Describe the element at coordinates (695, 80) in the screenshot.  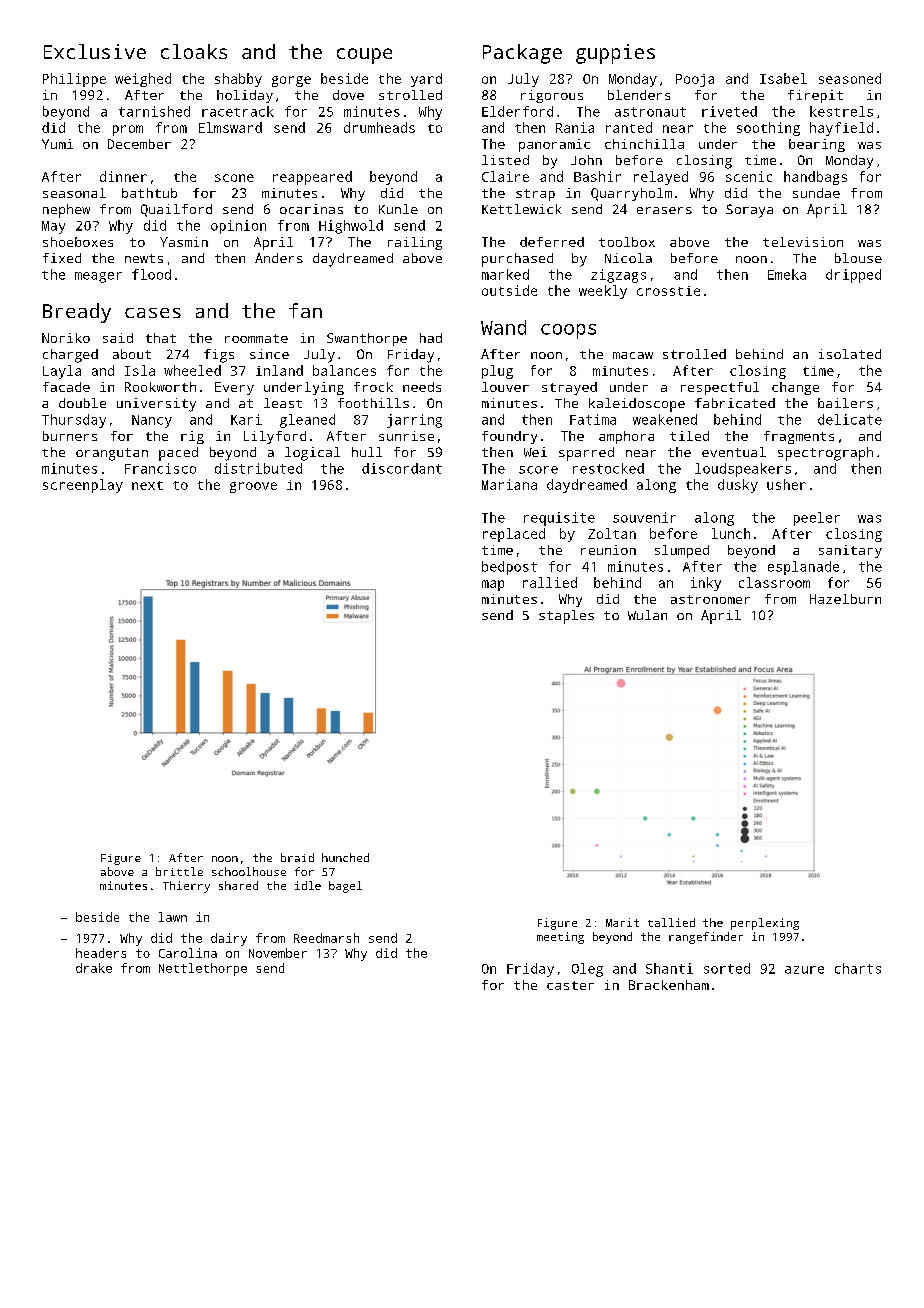
I see `Pooja` at that location.
